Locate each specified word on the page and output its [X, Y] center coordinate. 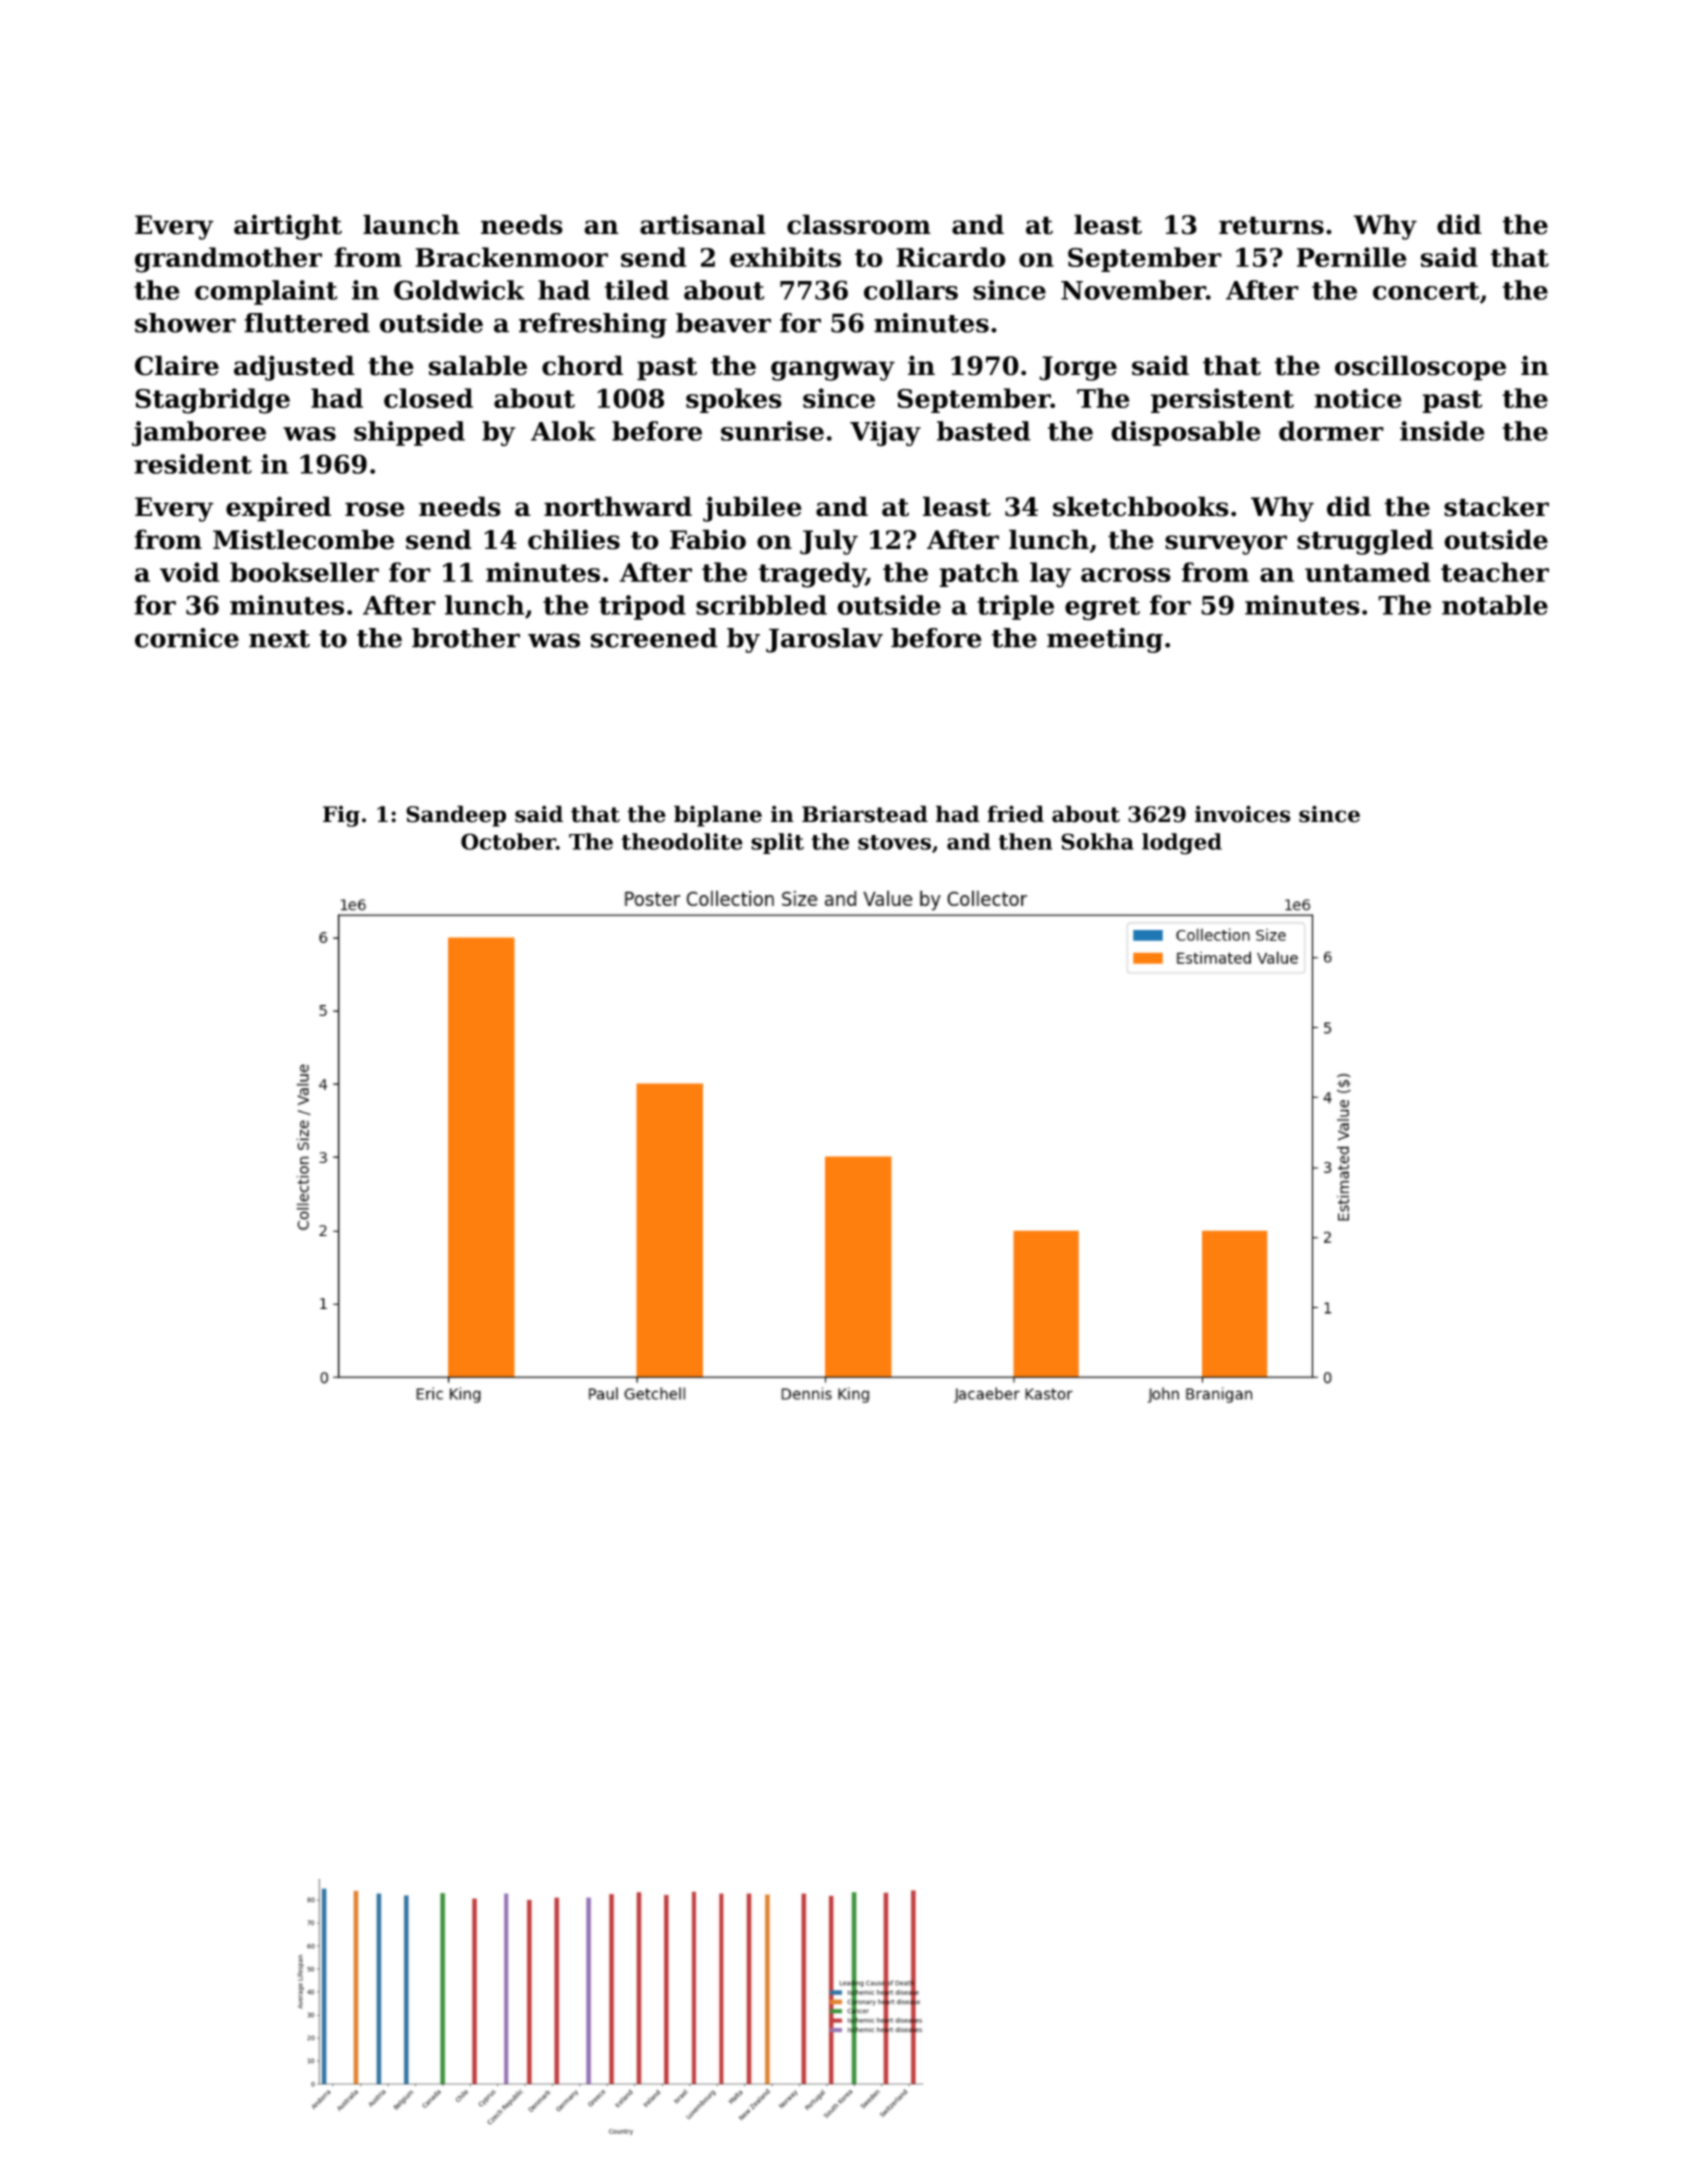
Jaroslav [824, 640]
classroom [859, 224]
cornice [187, 638]
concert [1426, 291]
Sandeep [456, 816]
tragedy [812, 575]
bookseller [304, 572]
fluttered [307, 323]
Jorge [1078, 368]
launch [411, 224]
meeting [1105, 640]
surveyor [1226, 545]
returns [1271, 225]
